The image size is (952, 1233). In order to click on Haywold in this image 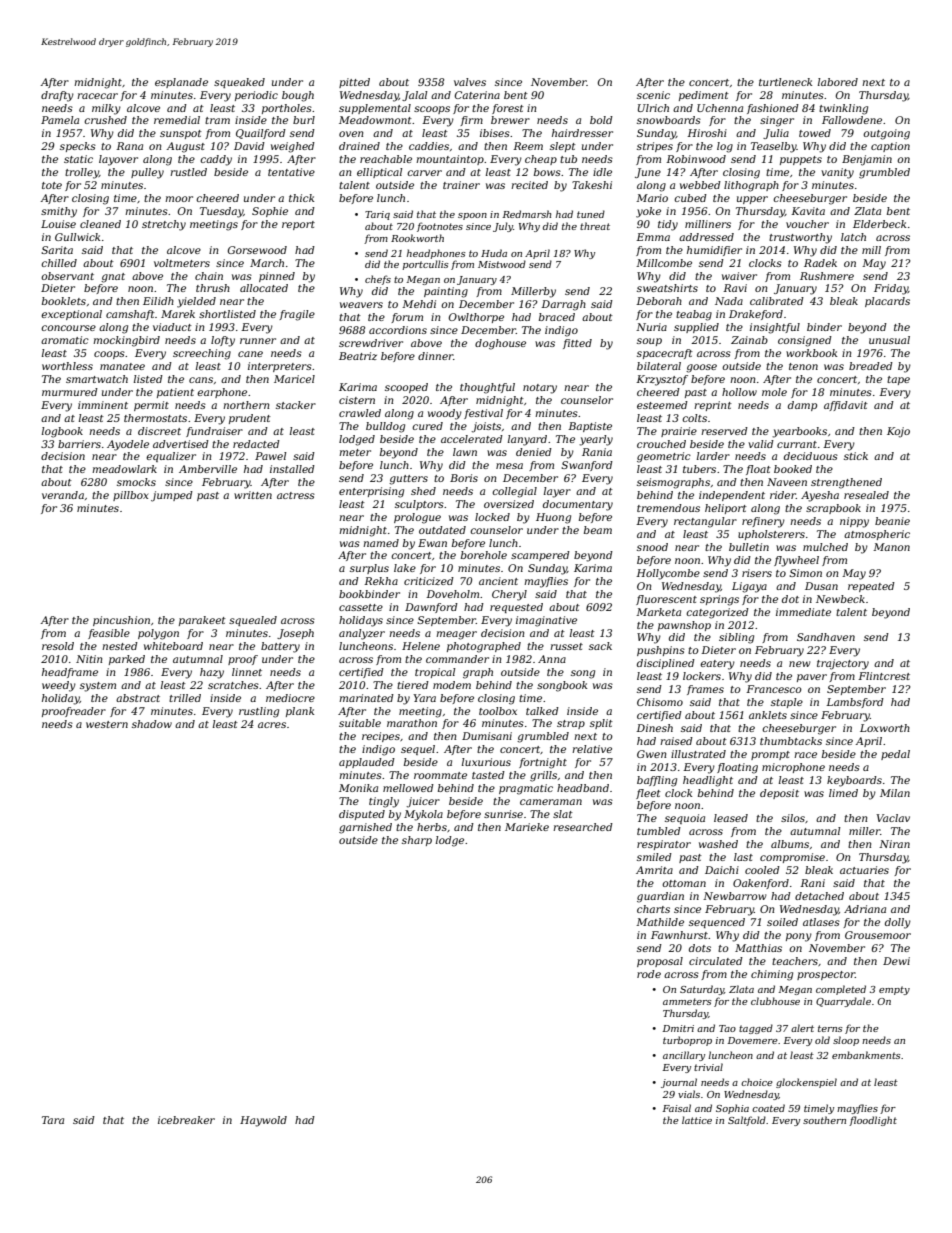, I will do `click(263, 1121)`.
